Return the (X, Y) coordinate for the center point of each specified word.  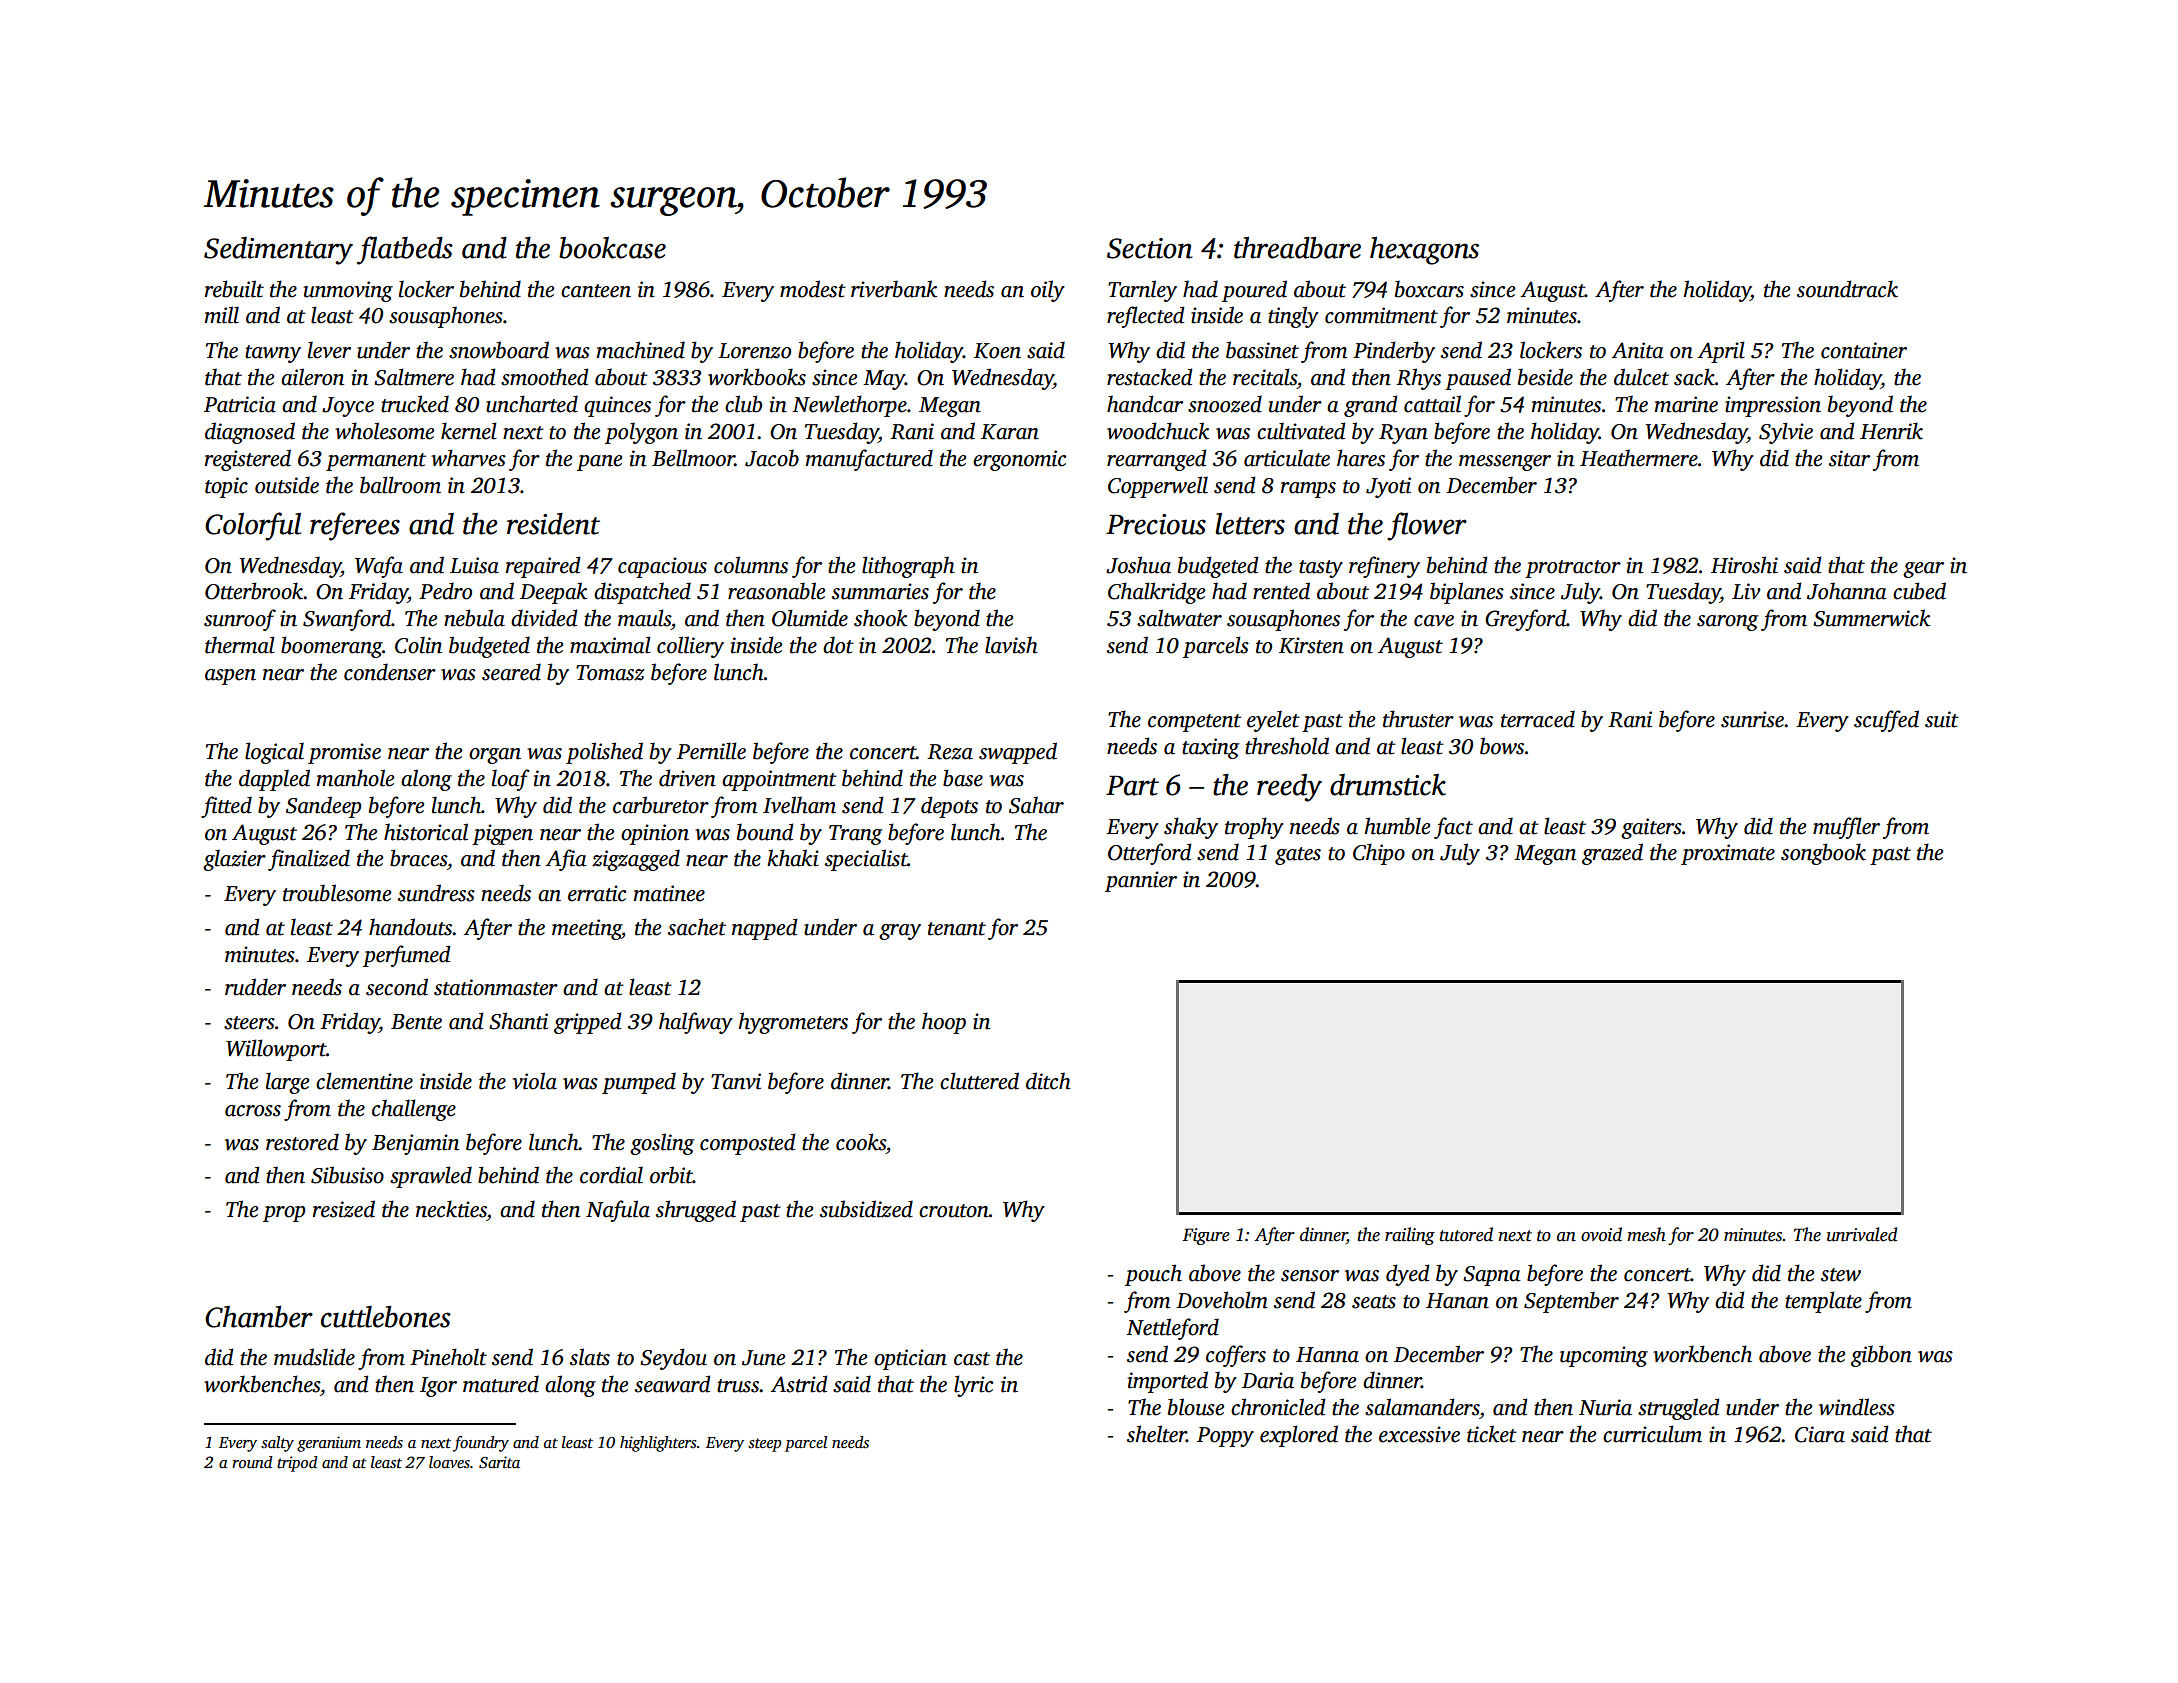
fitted (226, 807)
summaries (880, 591)
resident (553, 524)
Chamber (259, 1317)
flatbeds (405, 250)
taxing (1210, 748)
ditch (1048, 1081)
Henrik (1891, 431)
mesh (1646, 1234)
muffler (1846, 828)
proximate (1728, 854)
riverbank (894, 289)
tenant (957, 929)
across (253, 1111)
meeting (587, 929)
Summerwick (1871, 618)
